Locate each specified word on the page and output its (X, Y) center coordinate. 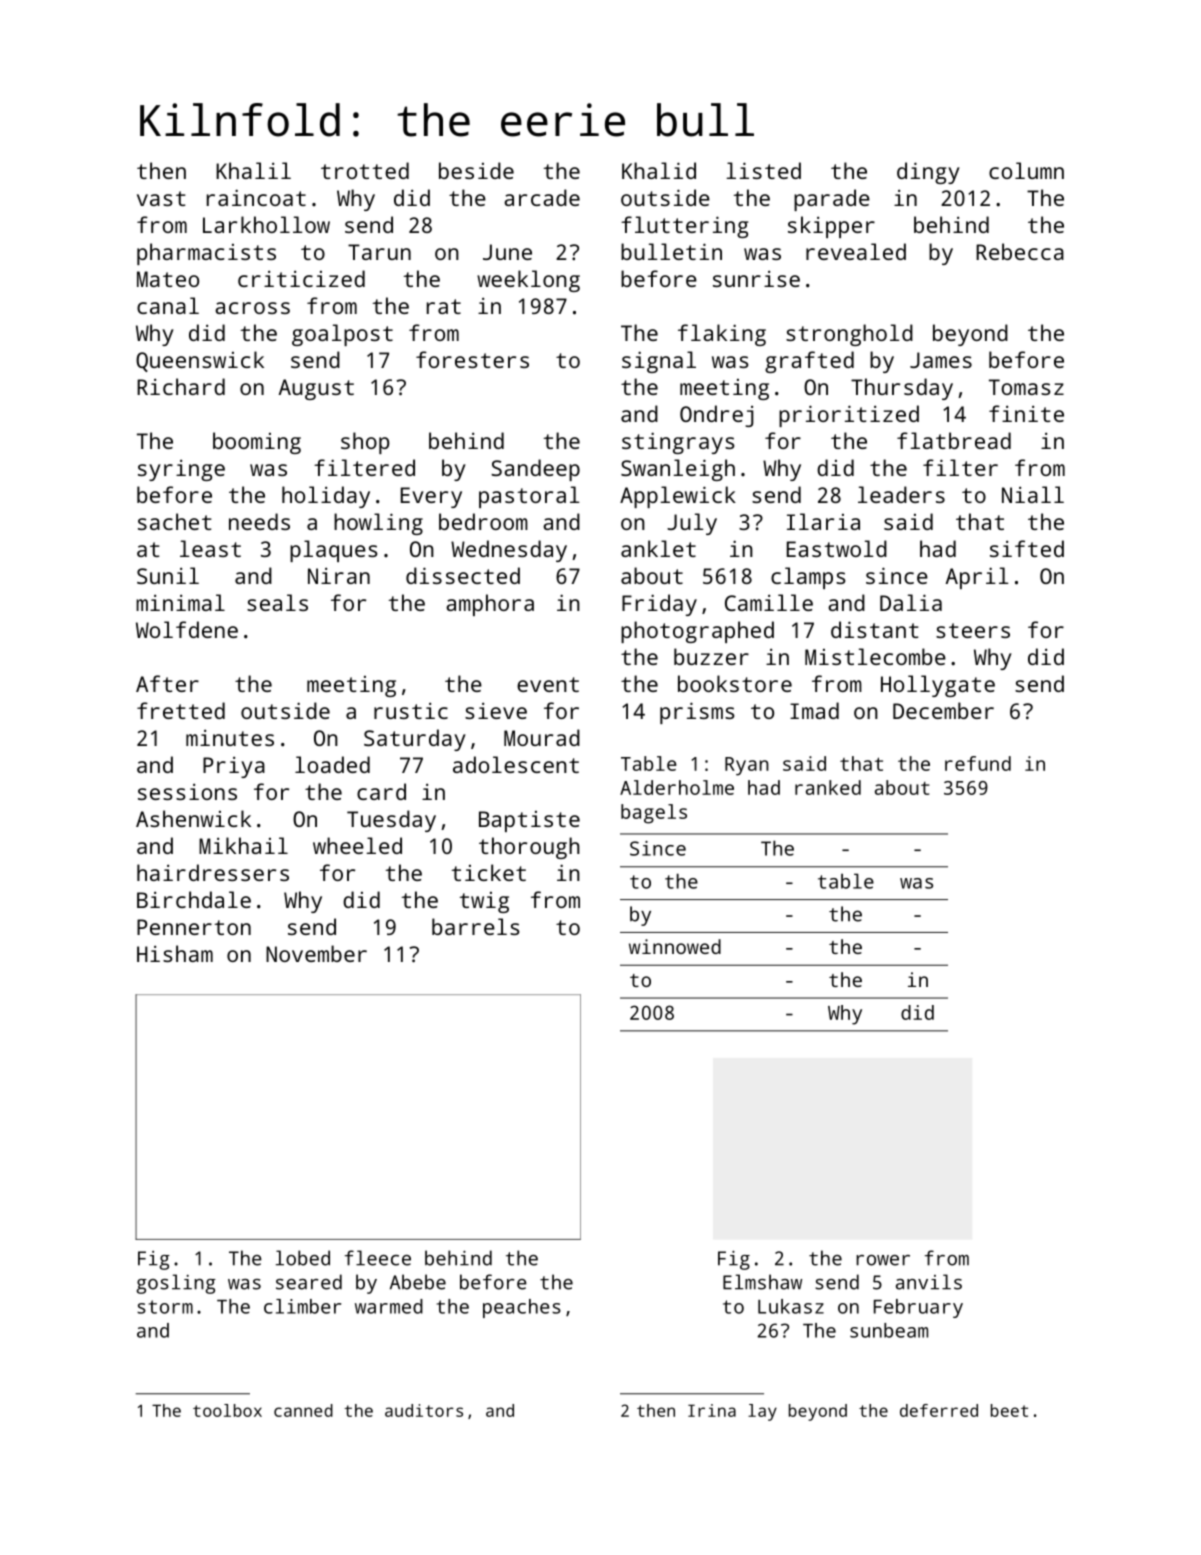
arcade (542, 197)
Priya (234, 767)
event (548, 684)
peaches (522, 1308)
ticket (489, 872)
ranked (828, 787)
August (316, 389)
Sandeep (535, 470)
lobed (303, 1258)
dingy (928, 173)
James (941, 360)
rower (883, 1260)
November (316, 953)
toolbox (227, 1410)
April (977, 578)
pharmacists (206, 254)
